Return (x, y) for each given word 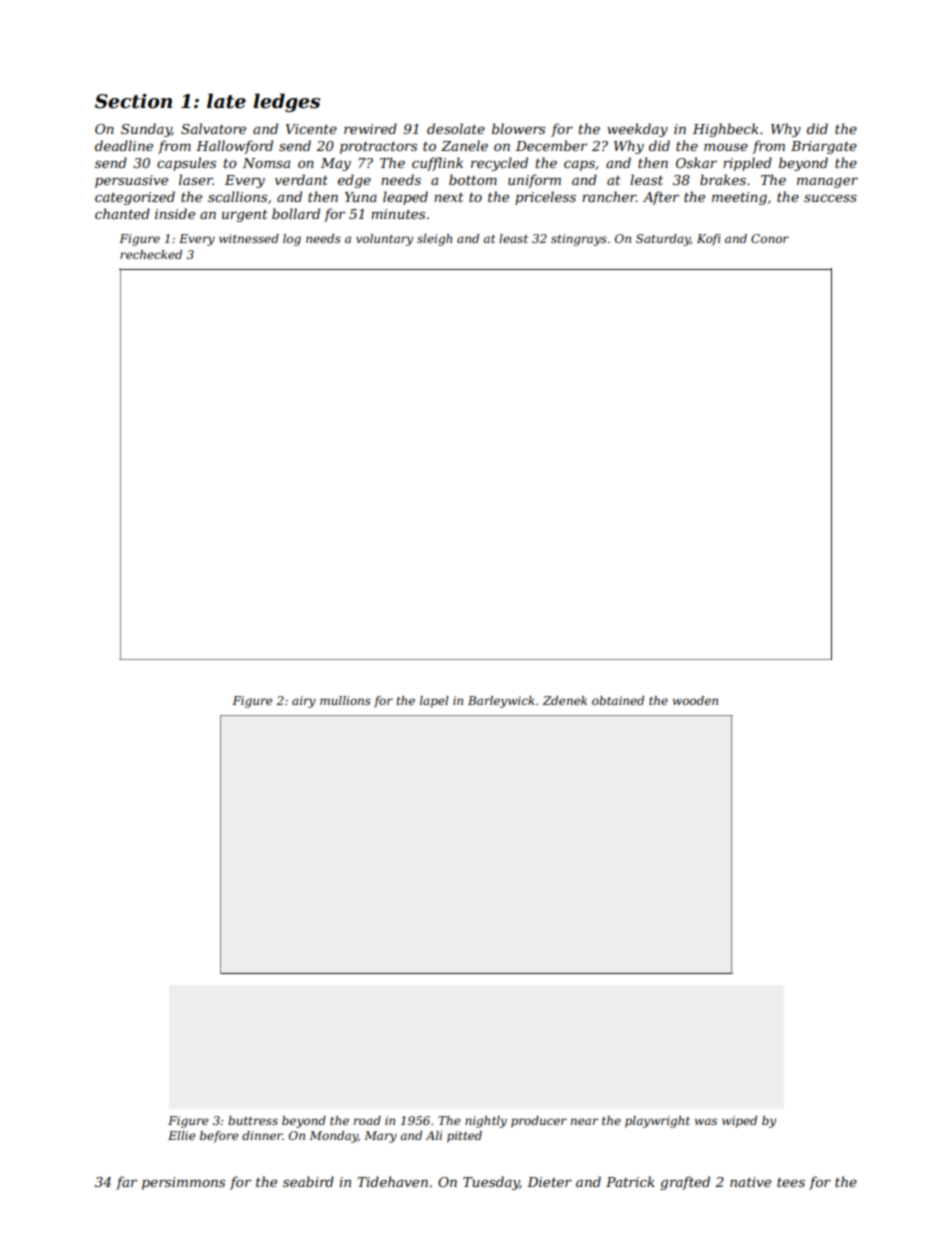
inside (175, 213)
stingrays (579, 240)
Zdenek (565, 700)
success (830, 198)
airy (304, 702)
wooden (695, 700)
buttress (253, 1120)
